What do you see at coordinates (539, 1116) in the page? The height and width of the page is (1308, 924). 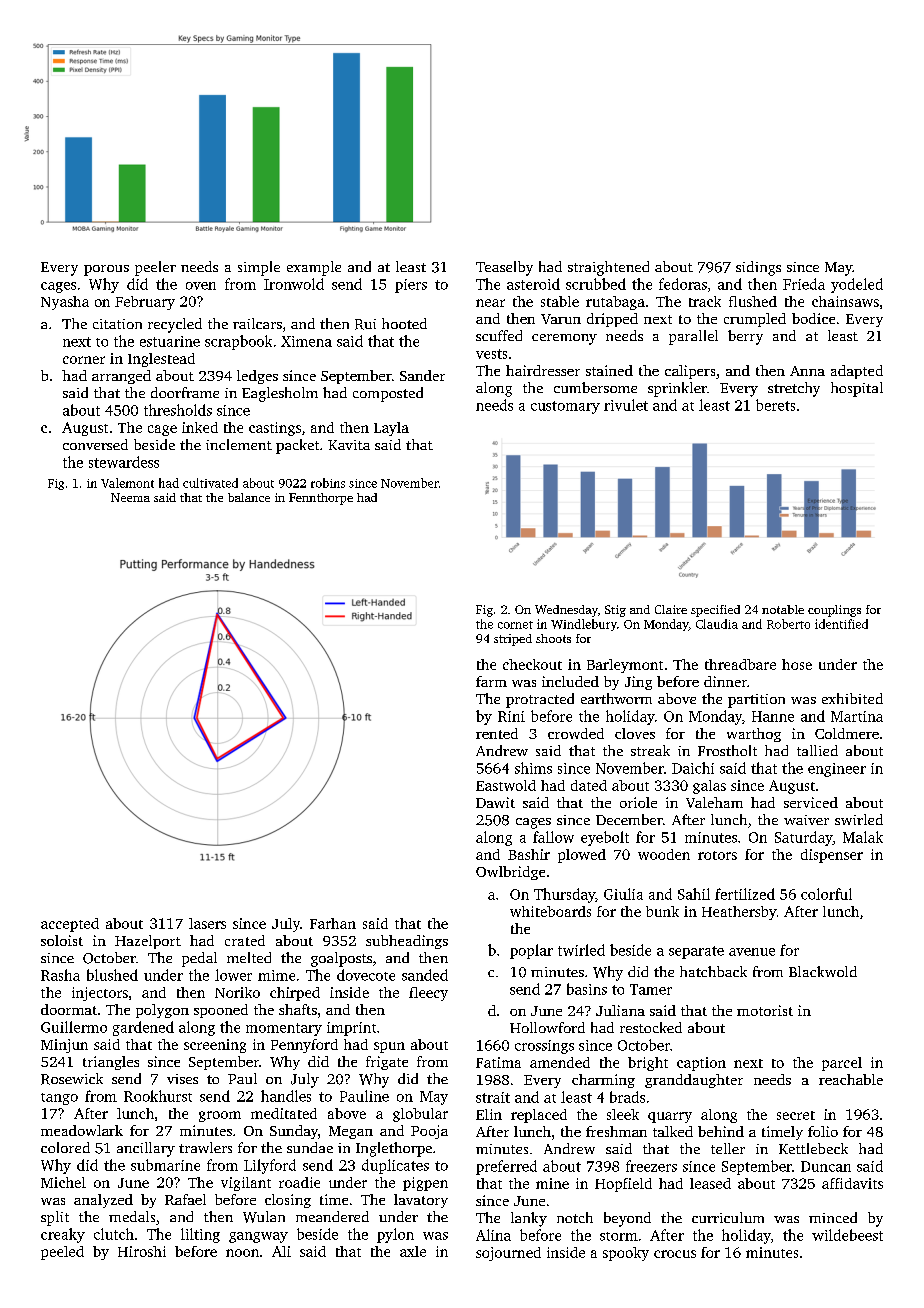 I see `replaced` at bounding box center [539, 1116].
